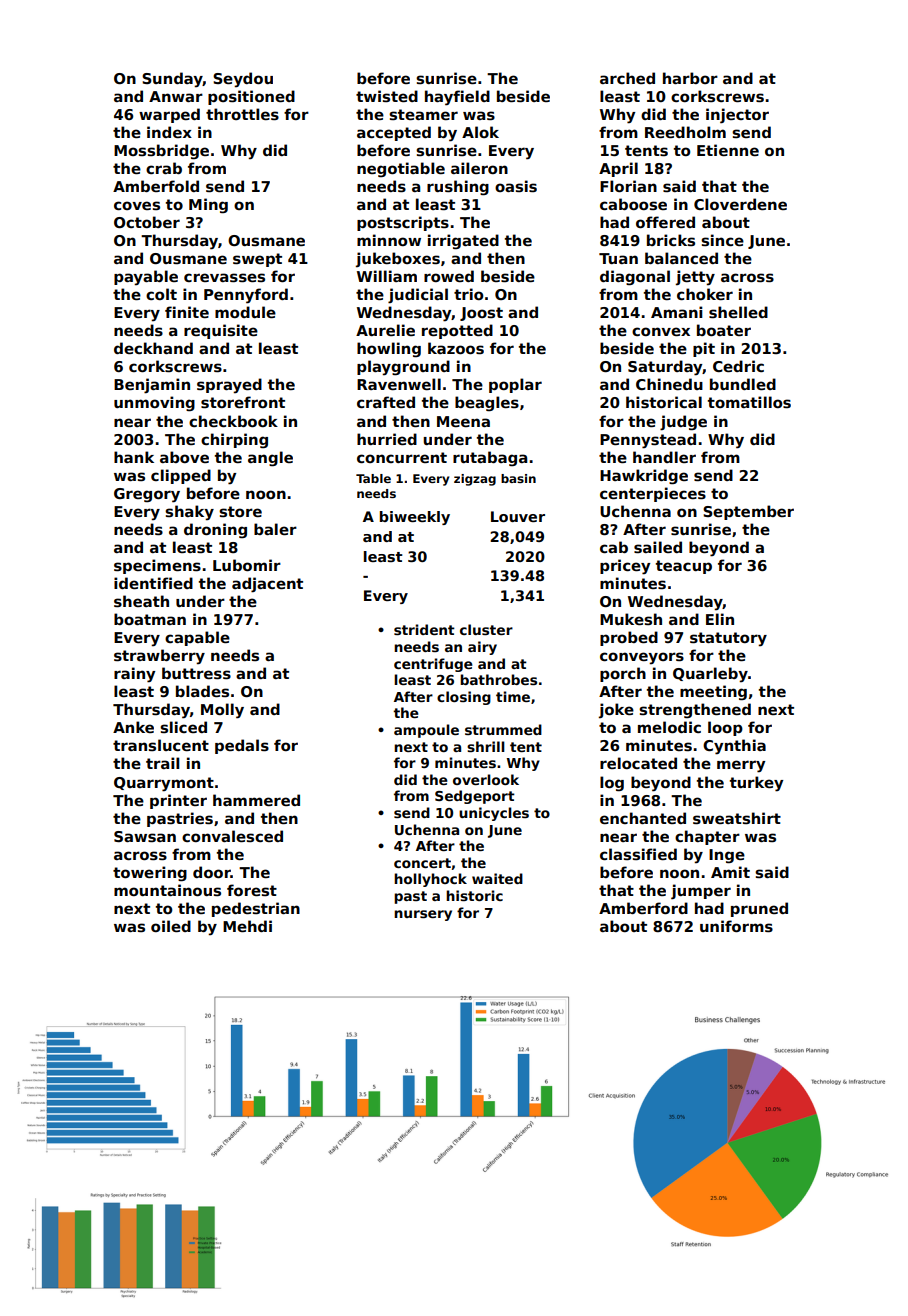 The width and height of the page is (908, 1316). Describe the element at coordinates (275, 529) in the page. I see `baler` at that location.
